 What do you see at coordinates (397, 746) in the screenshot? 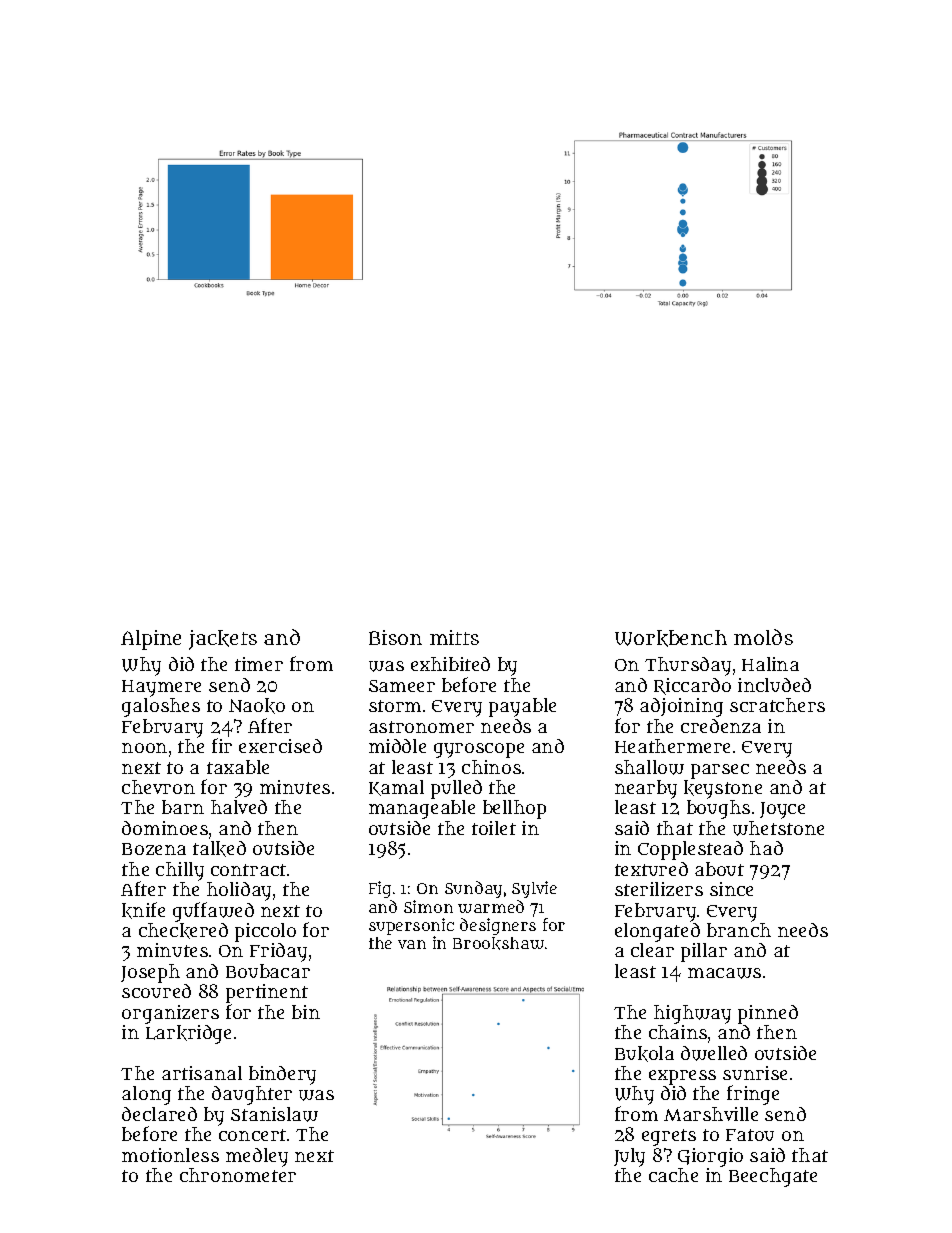
I see `middle` at bounding box center [397, 746].
